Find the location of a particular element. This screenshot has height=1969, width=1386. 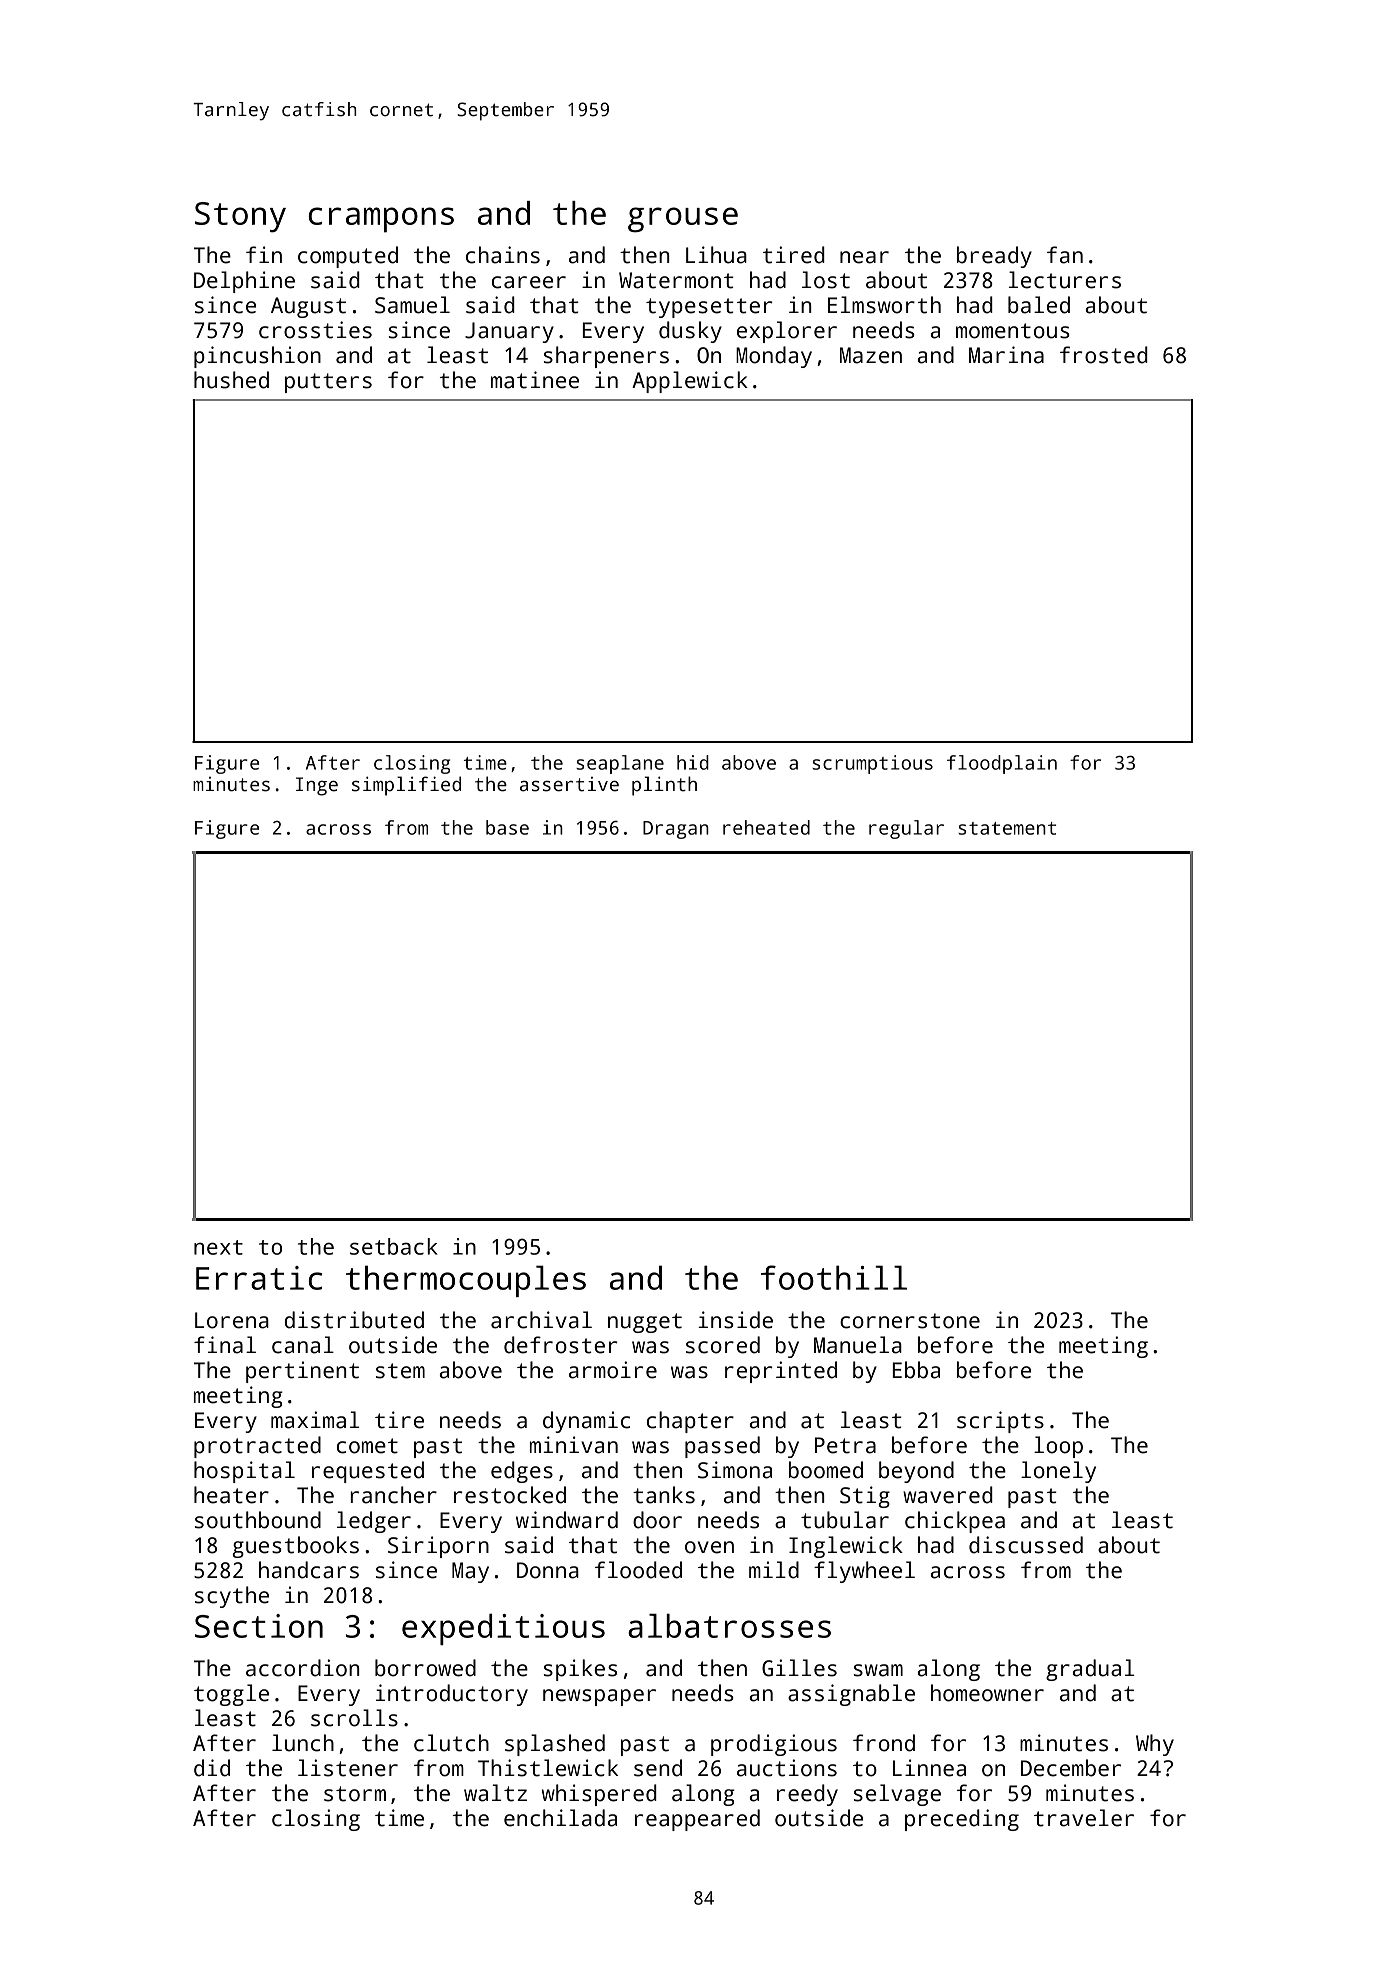

hushed is located at coordinates (231, 380).
